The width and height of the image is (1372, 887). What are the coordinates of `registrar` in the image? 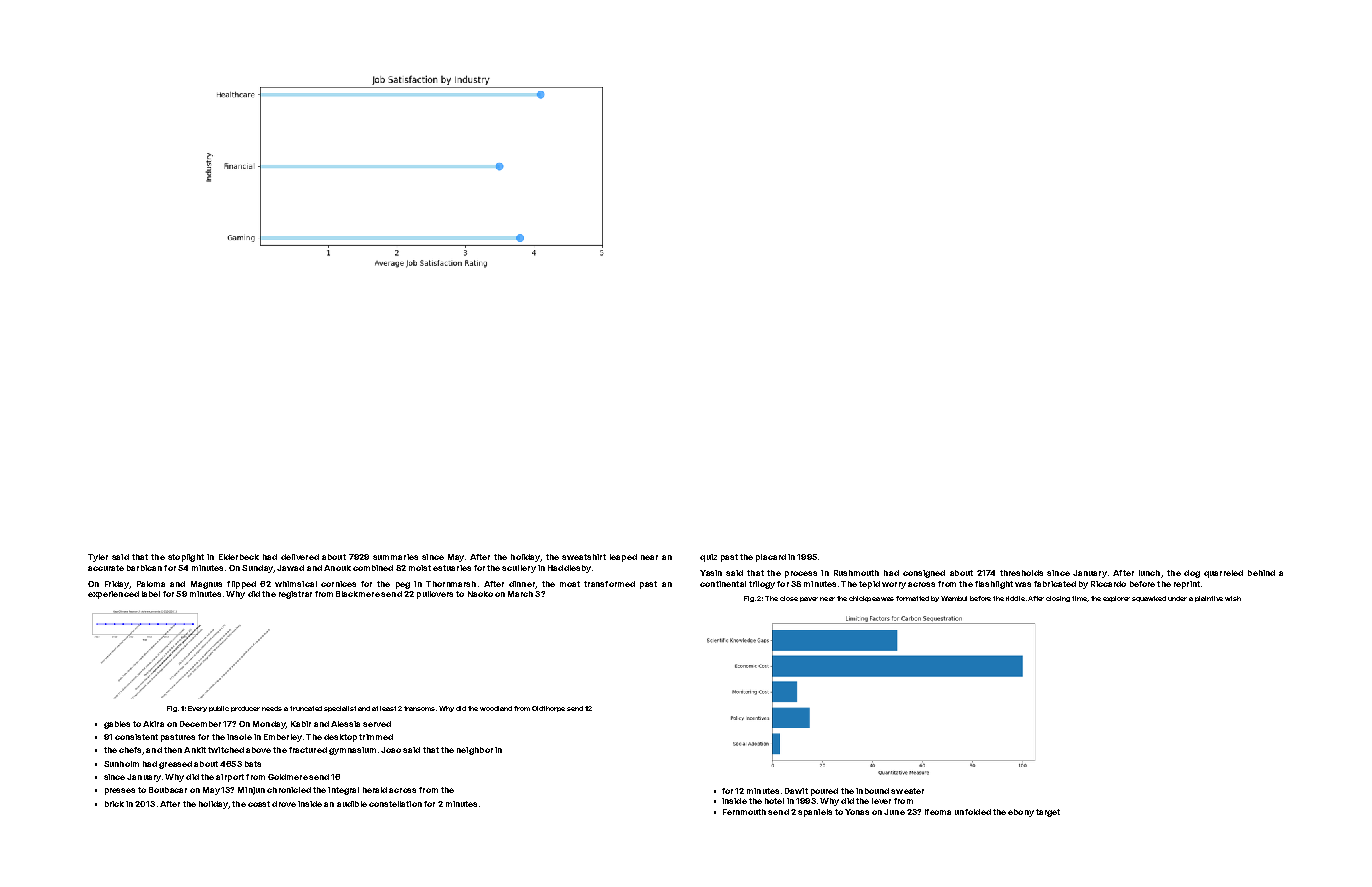 It's located at (295, 595).
